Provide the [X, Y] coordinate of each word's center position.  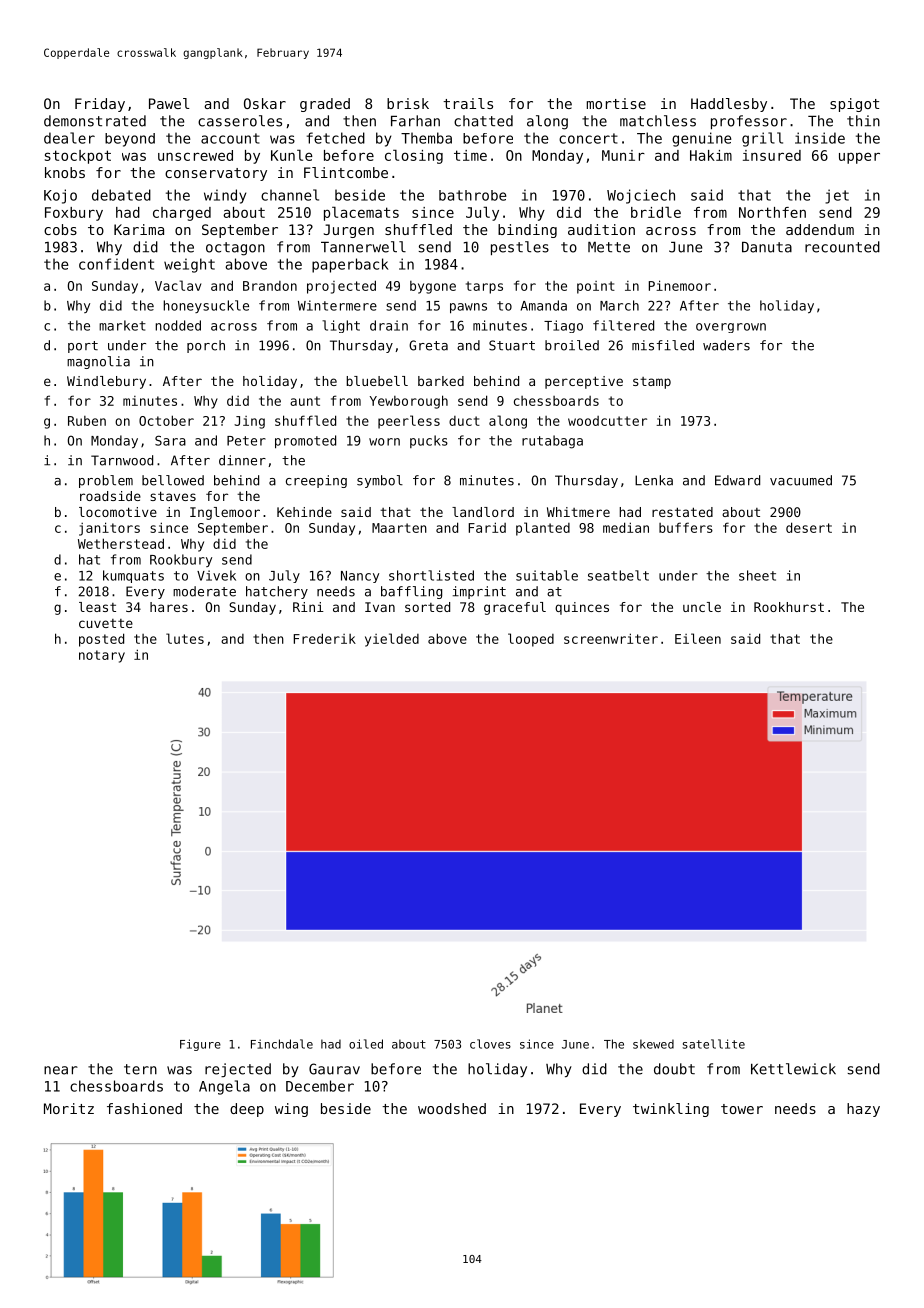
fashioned [144, 1108]
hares [169, 607]
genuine [702, 139]
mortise [616, 103]
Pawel [169, 103]
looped [531, 640]
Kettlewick [793, 1069]
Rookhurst [789, 607]
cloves [490, 1044]
